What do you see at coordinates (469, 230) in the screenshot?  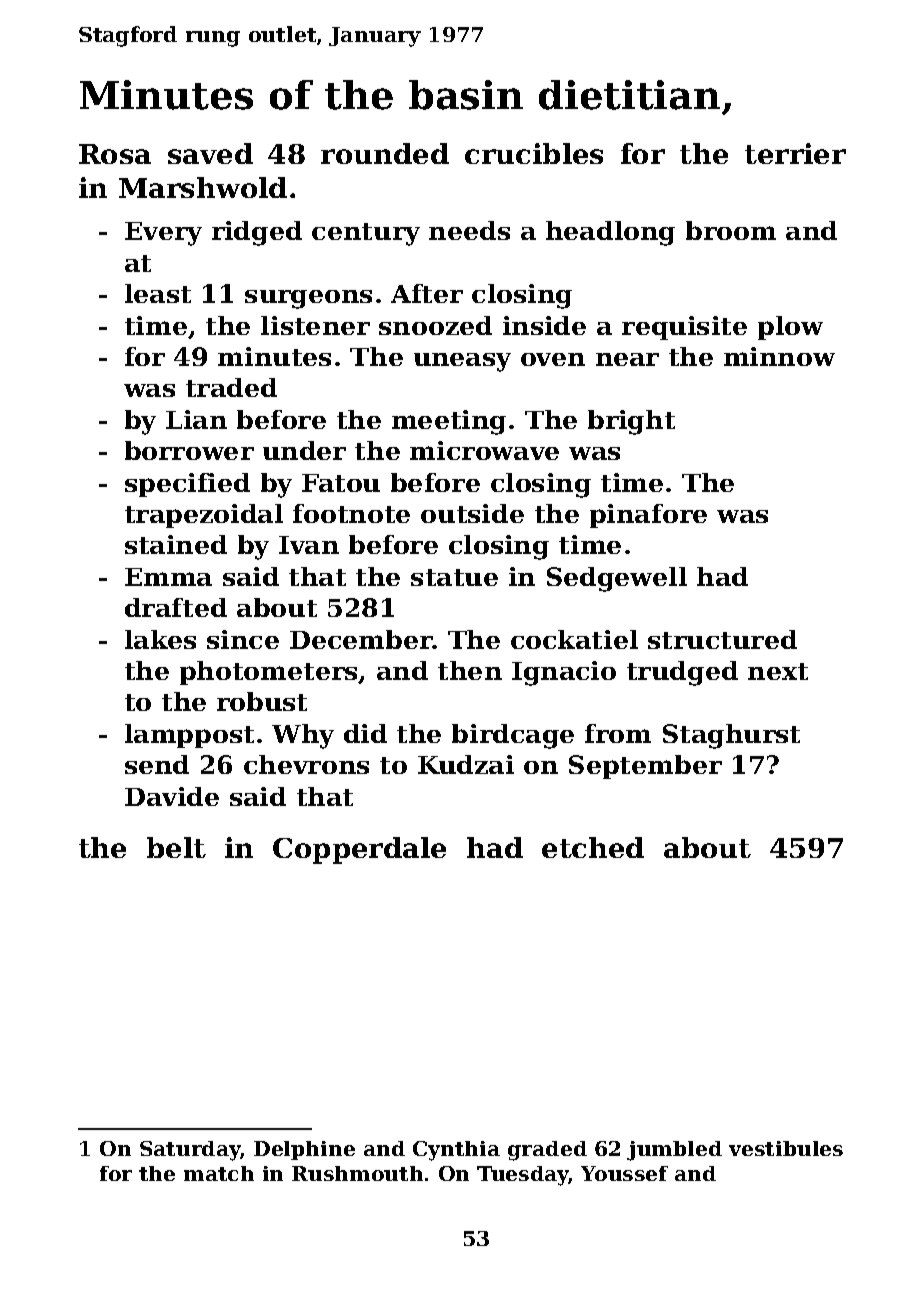 I see `needs` at bounding box center [469, 230].
